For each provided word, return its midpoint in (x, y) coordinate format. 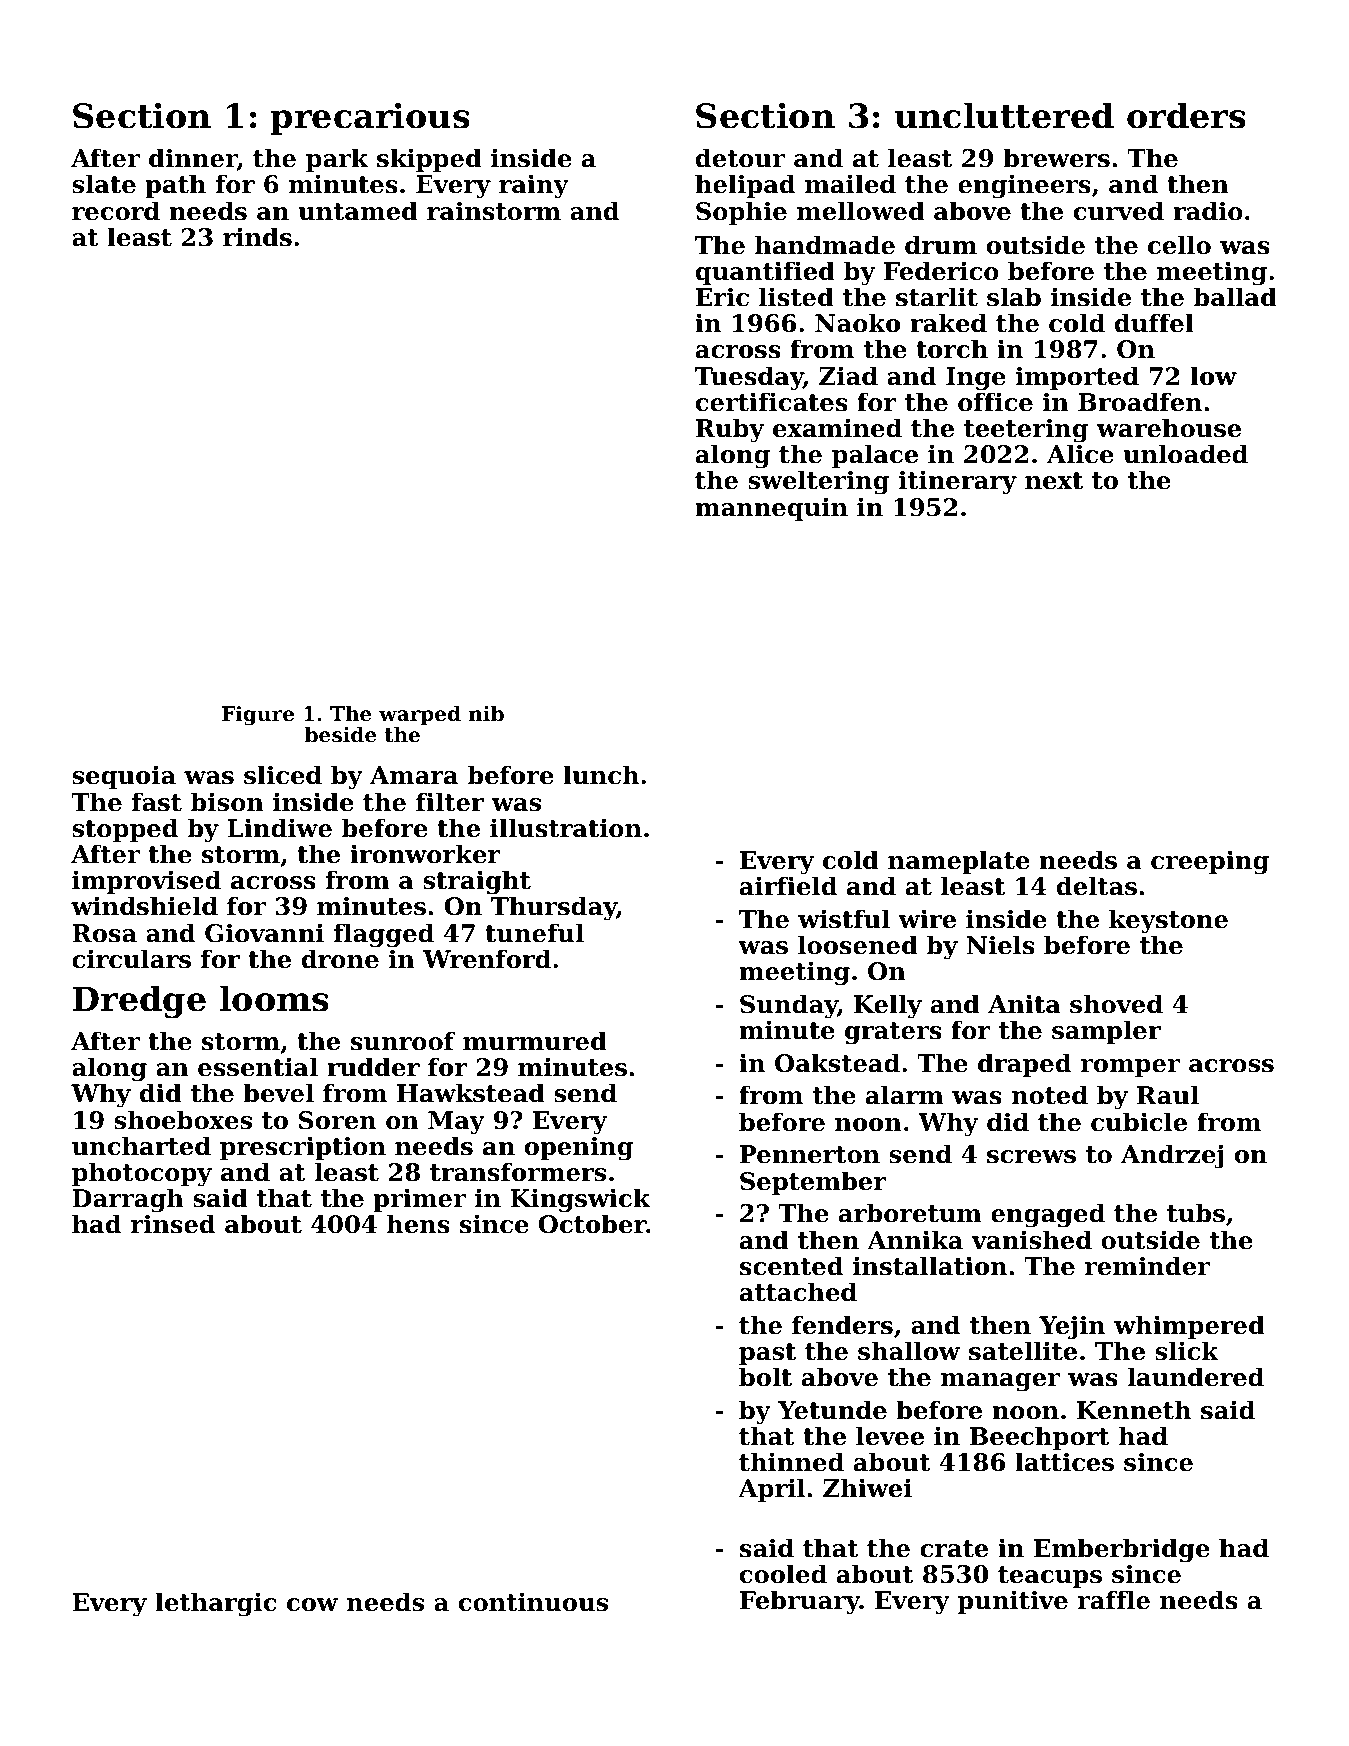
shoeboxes (183, 1120)
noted (1050, 1095)
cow (312, 1605)
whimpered (1189, 1327)
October (592, 1224)
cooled (783, 1574)
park (337, 160)
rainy (534, 186)
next (1054, 481)
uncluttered (1004, 115)
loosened (858, 945)
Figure (258, 716)
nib (486, 713)
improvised (146, 882)
